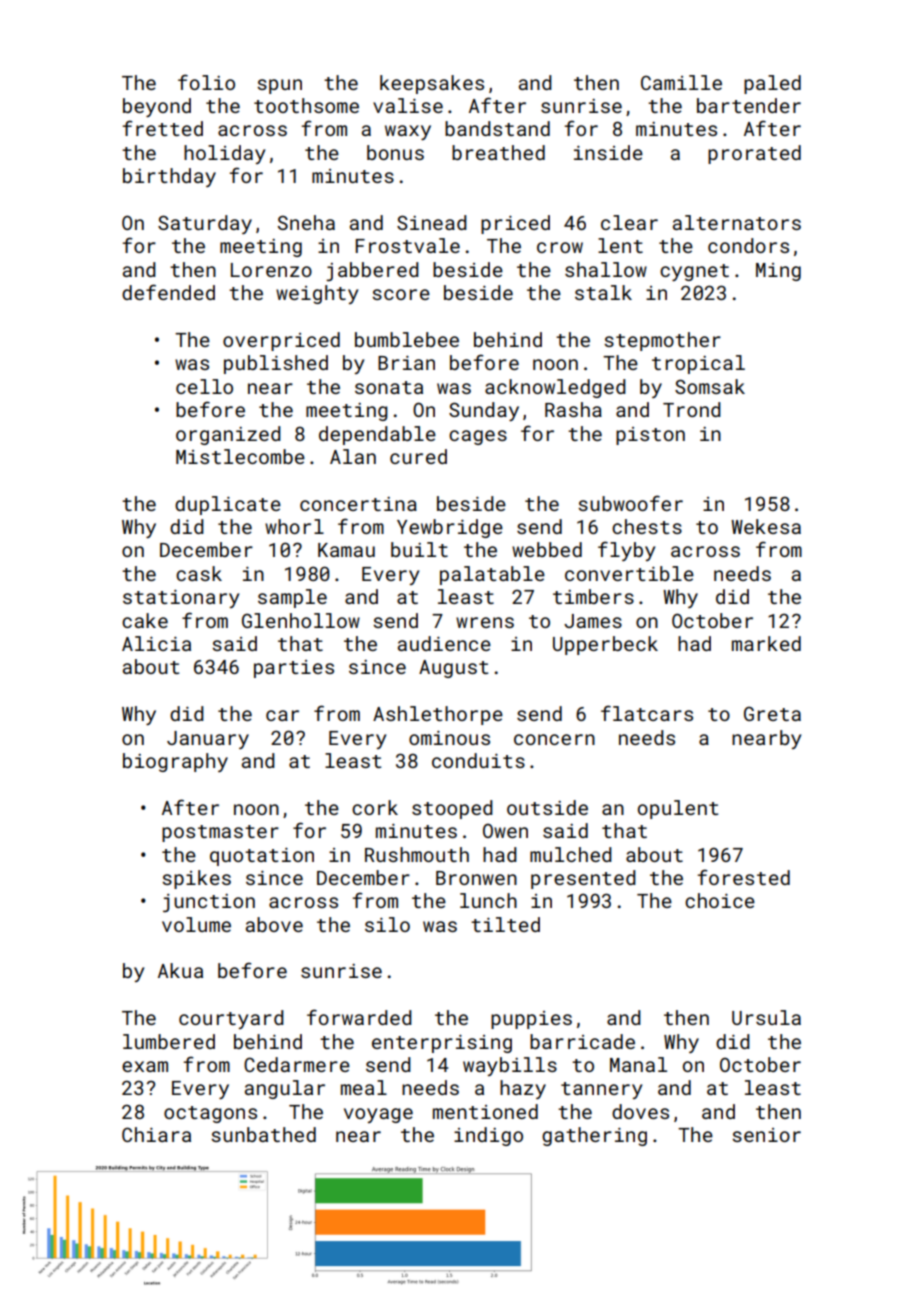 Image resolution: width=924 pixels, height=1311 pixels. What do you see at coordinates (444, 643) in the image?
I see `audience` at bounding box center [444, 643].
